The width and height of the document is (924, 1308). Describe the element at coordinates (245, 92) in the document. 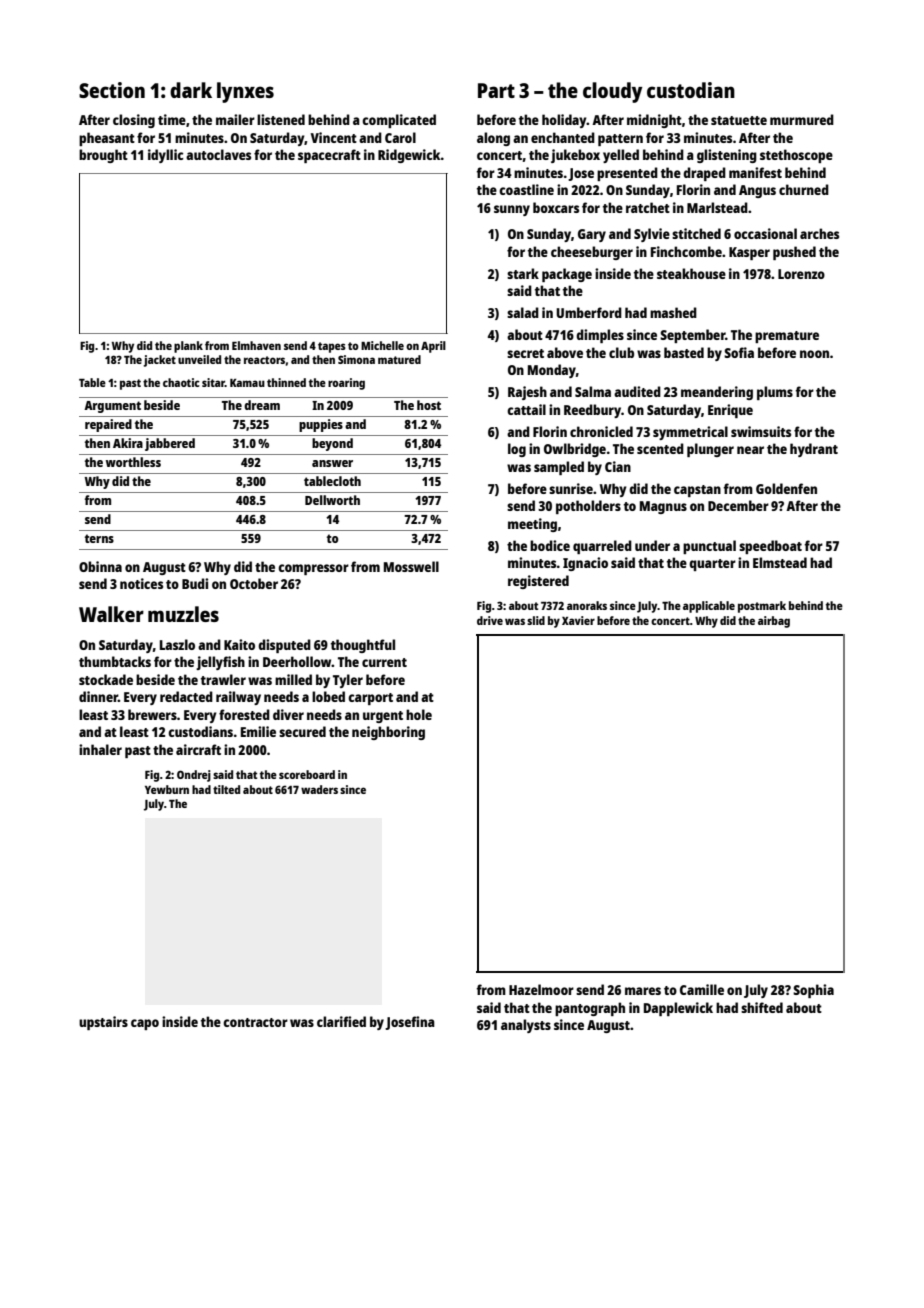

I see `lynxes` at that location.
